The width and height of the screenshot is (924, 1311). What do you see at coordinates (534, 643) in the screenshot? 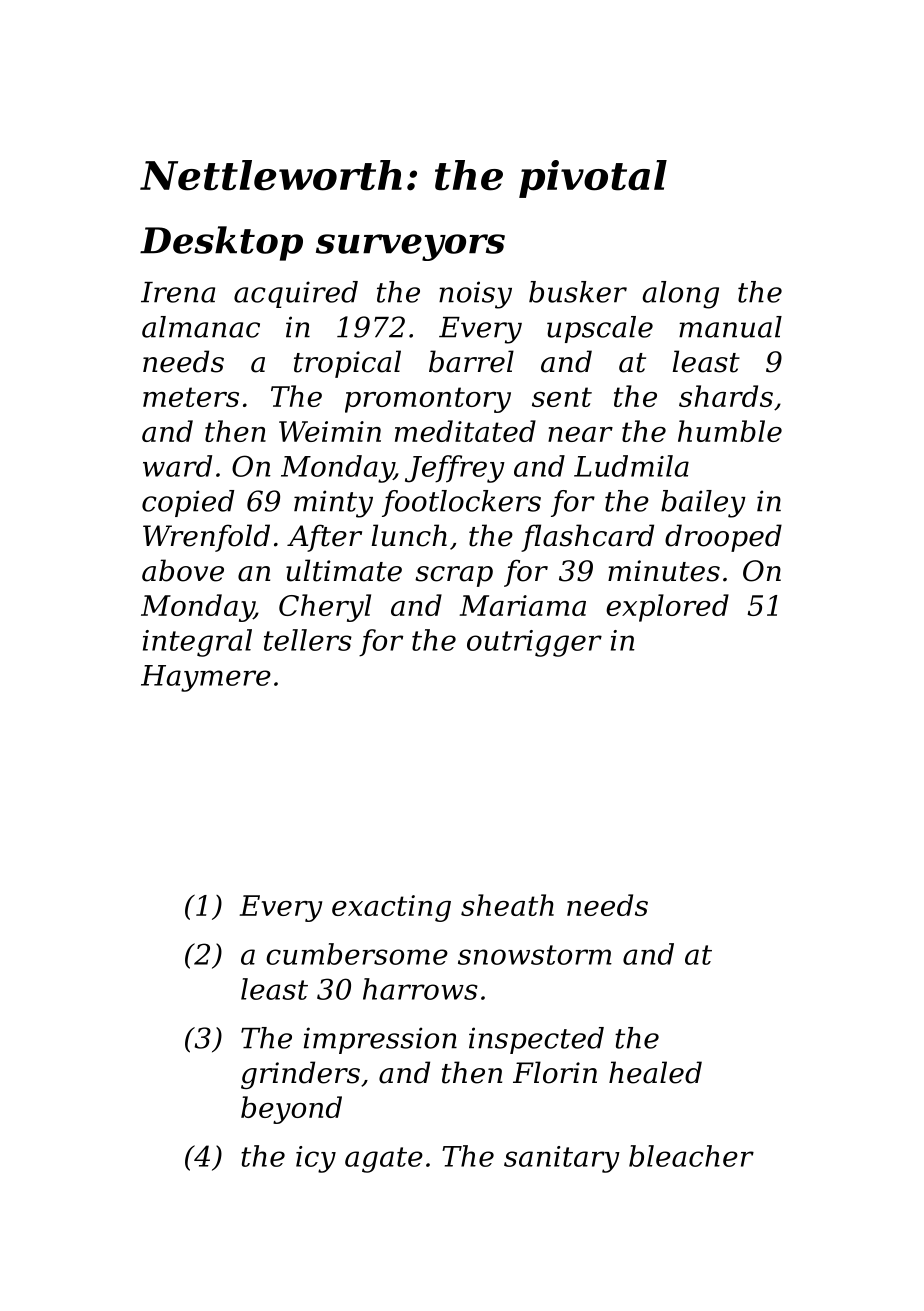
I see `outrigger` at bounding box center [534, 643].
